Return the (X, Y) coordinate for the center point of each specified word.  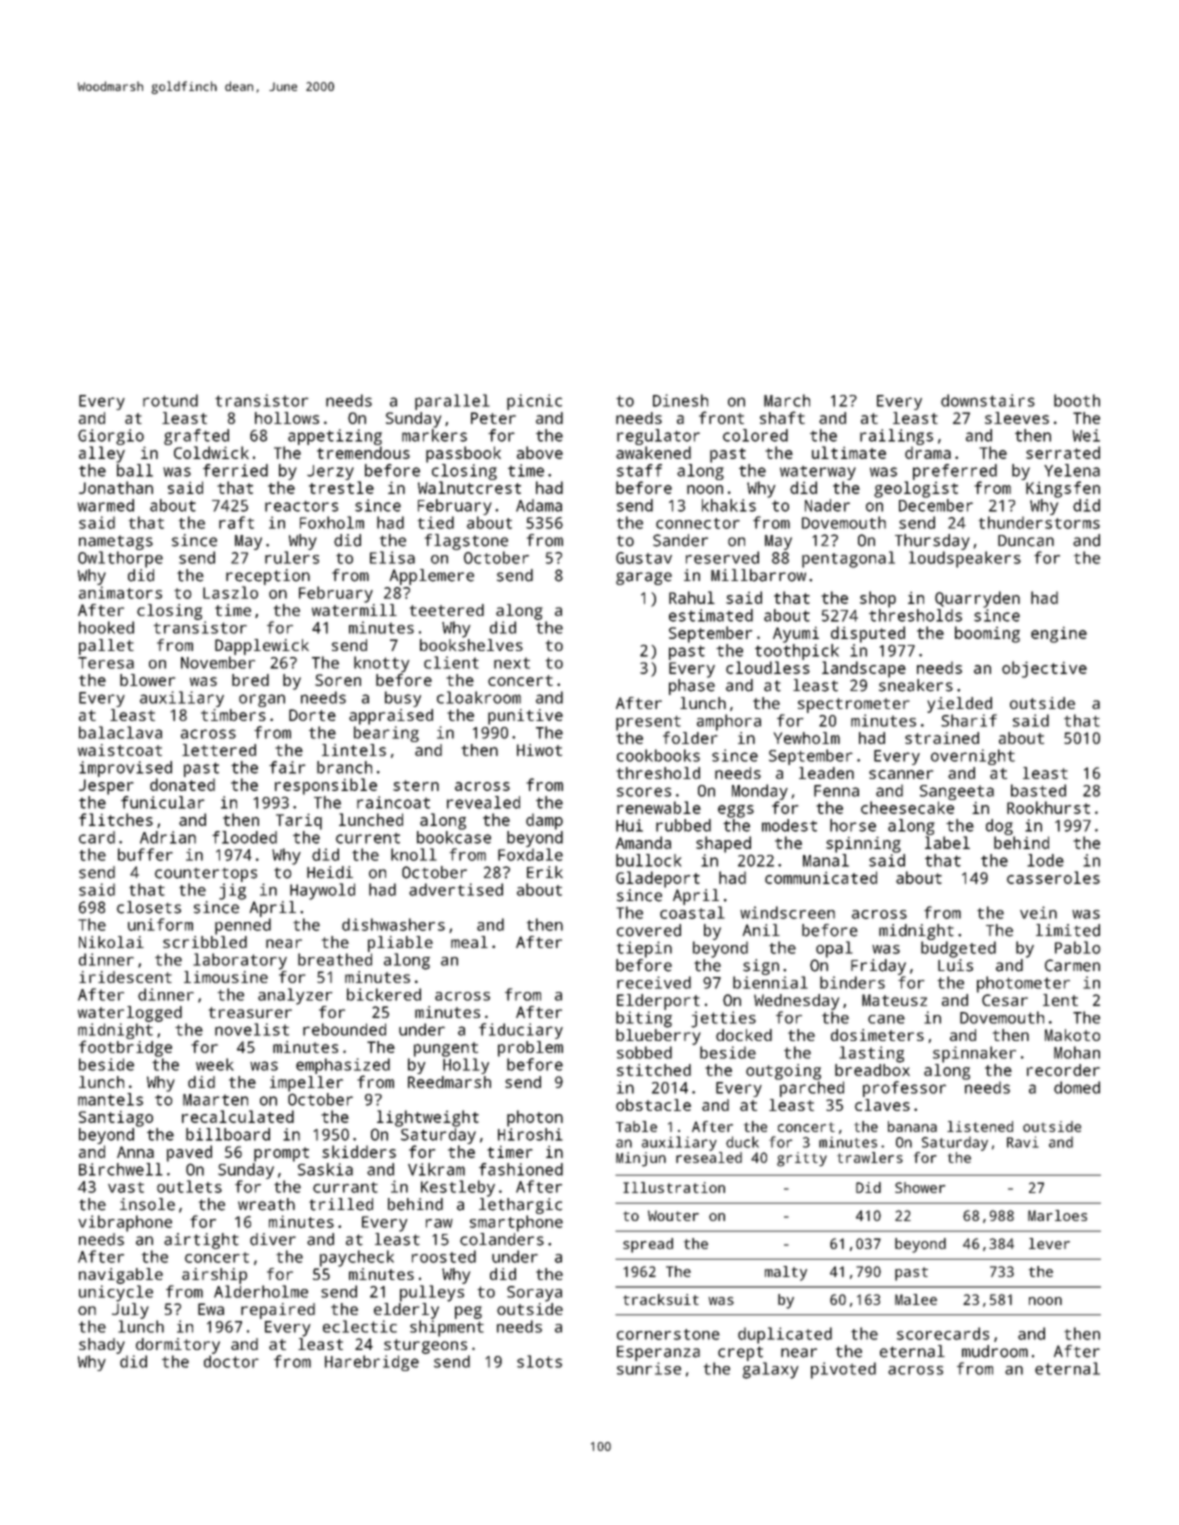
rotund (170, 400)
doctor (231, 1361)
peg (468, 1312)
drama (928, 452)
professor (904, 1089)
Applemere (432, 577)
